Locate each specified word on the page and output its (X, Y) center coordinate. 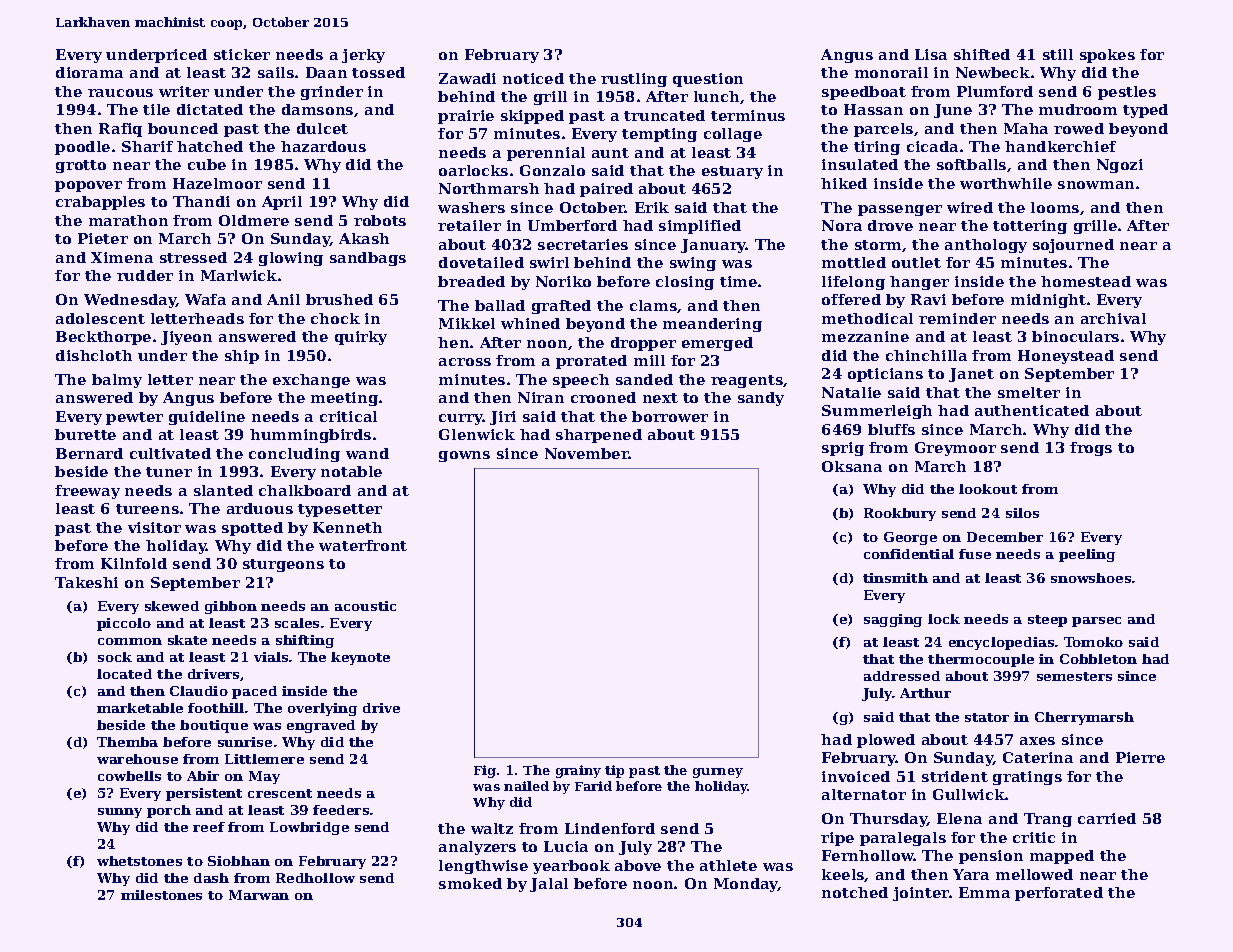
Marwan (259, 895)
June (953, 111)
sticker (242, 54)
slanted (223, 490)
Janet (971, 375)
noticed (533, 78)
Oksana (852, 466)
